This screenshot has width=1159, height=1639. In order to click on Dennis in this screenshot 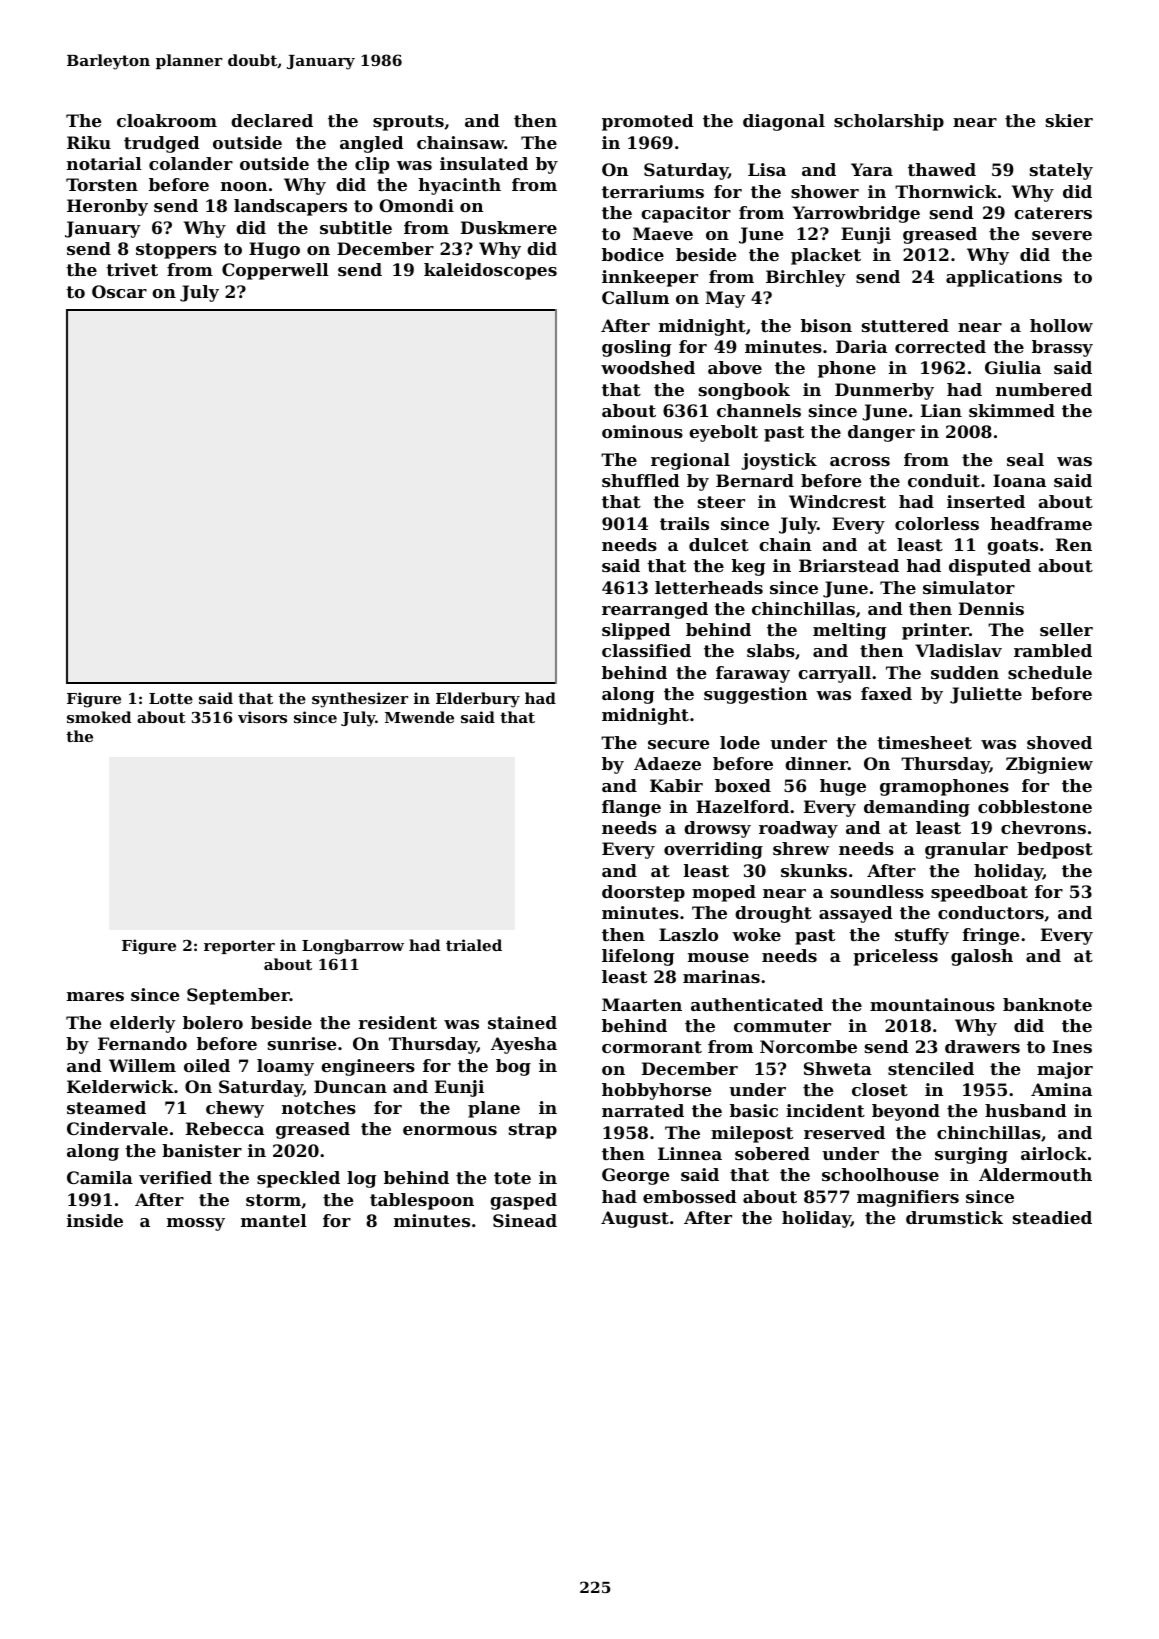, I will do `click(991, 608)`.
